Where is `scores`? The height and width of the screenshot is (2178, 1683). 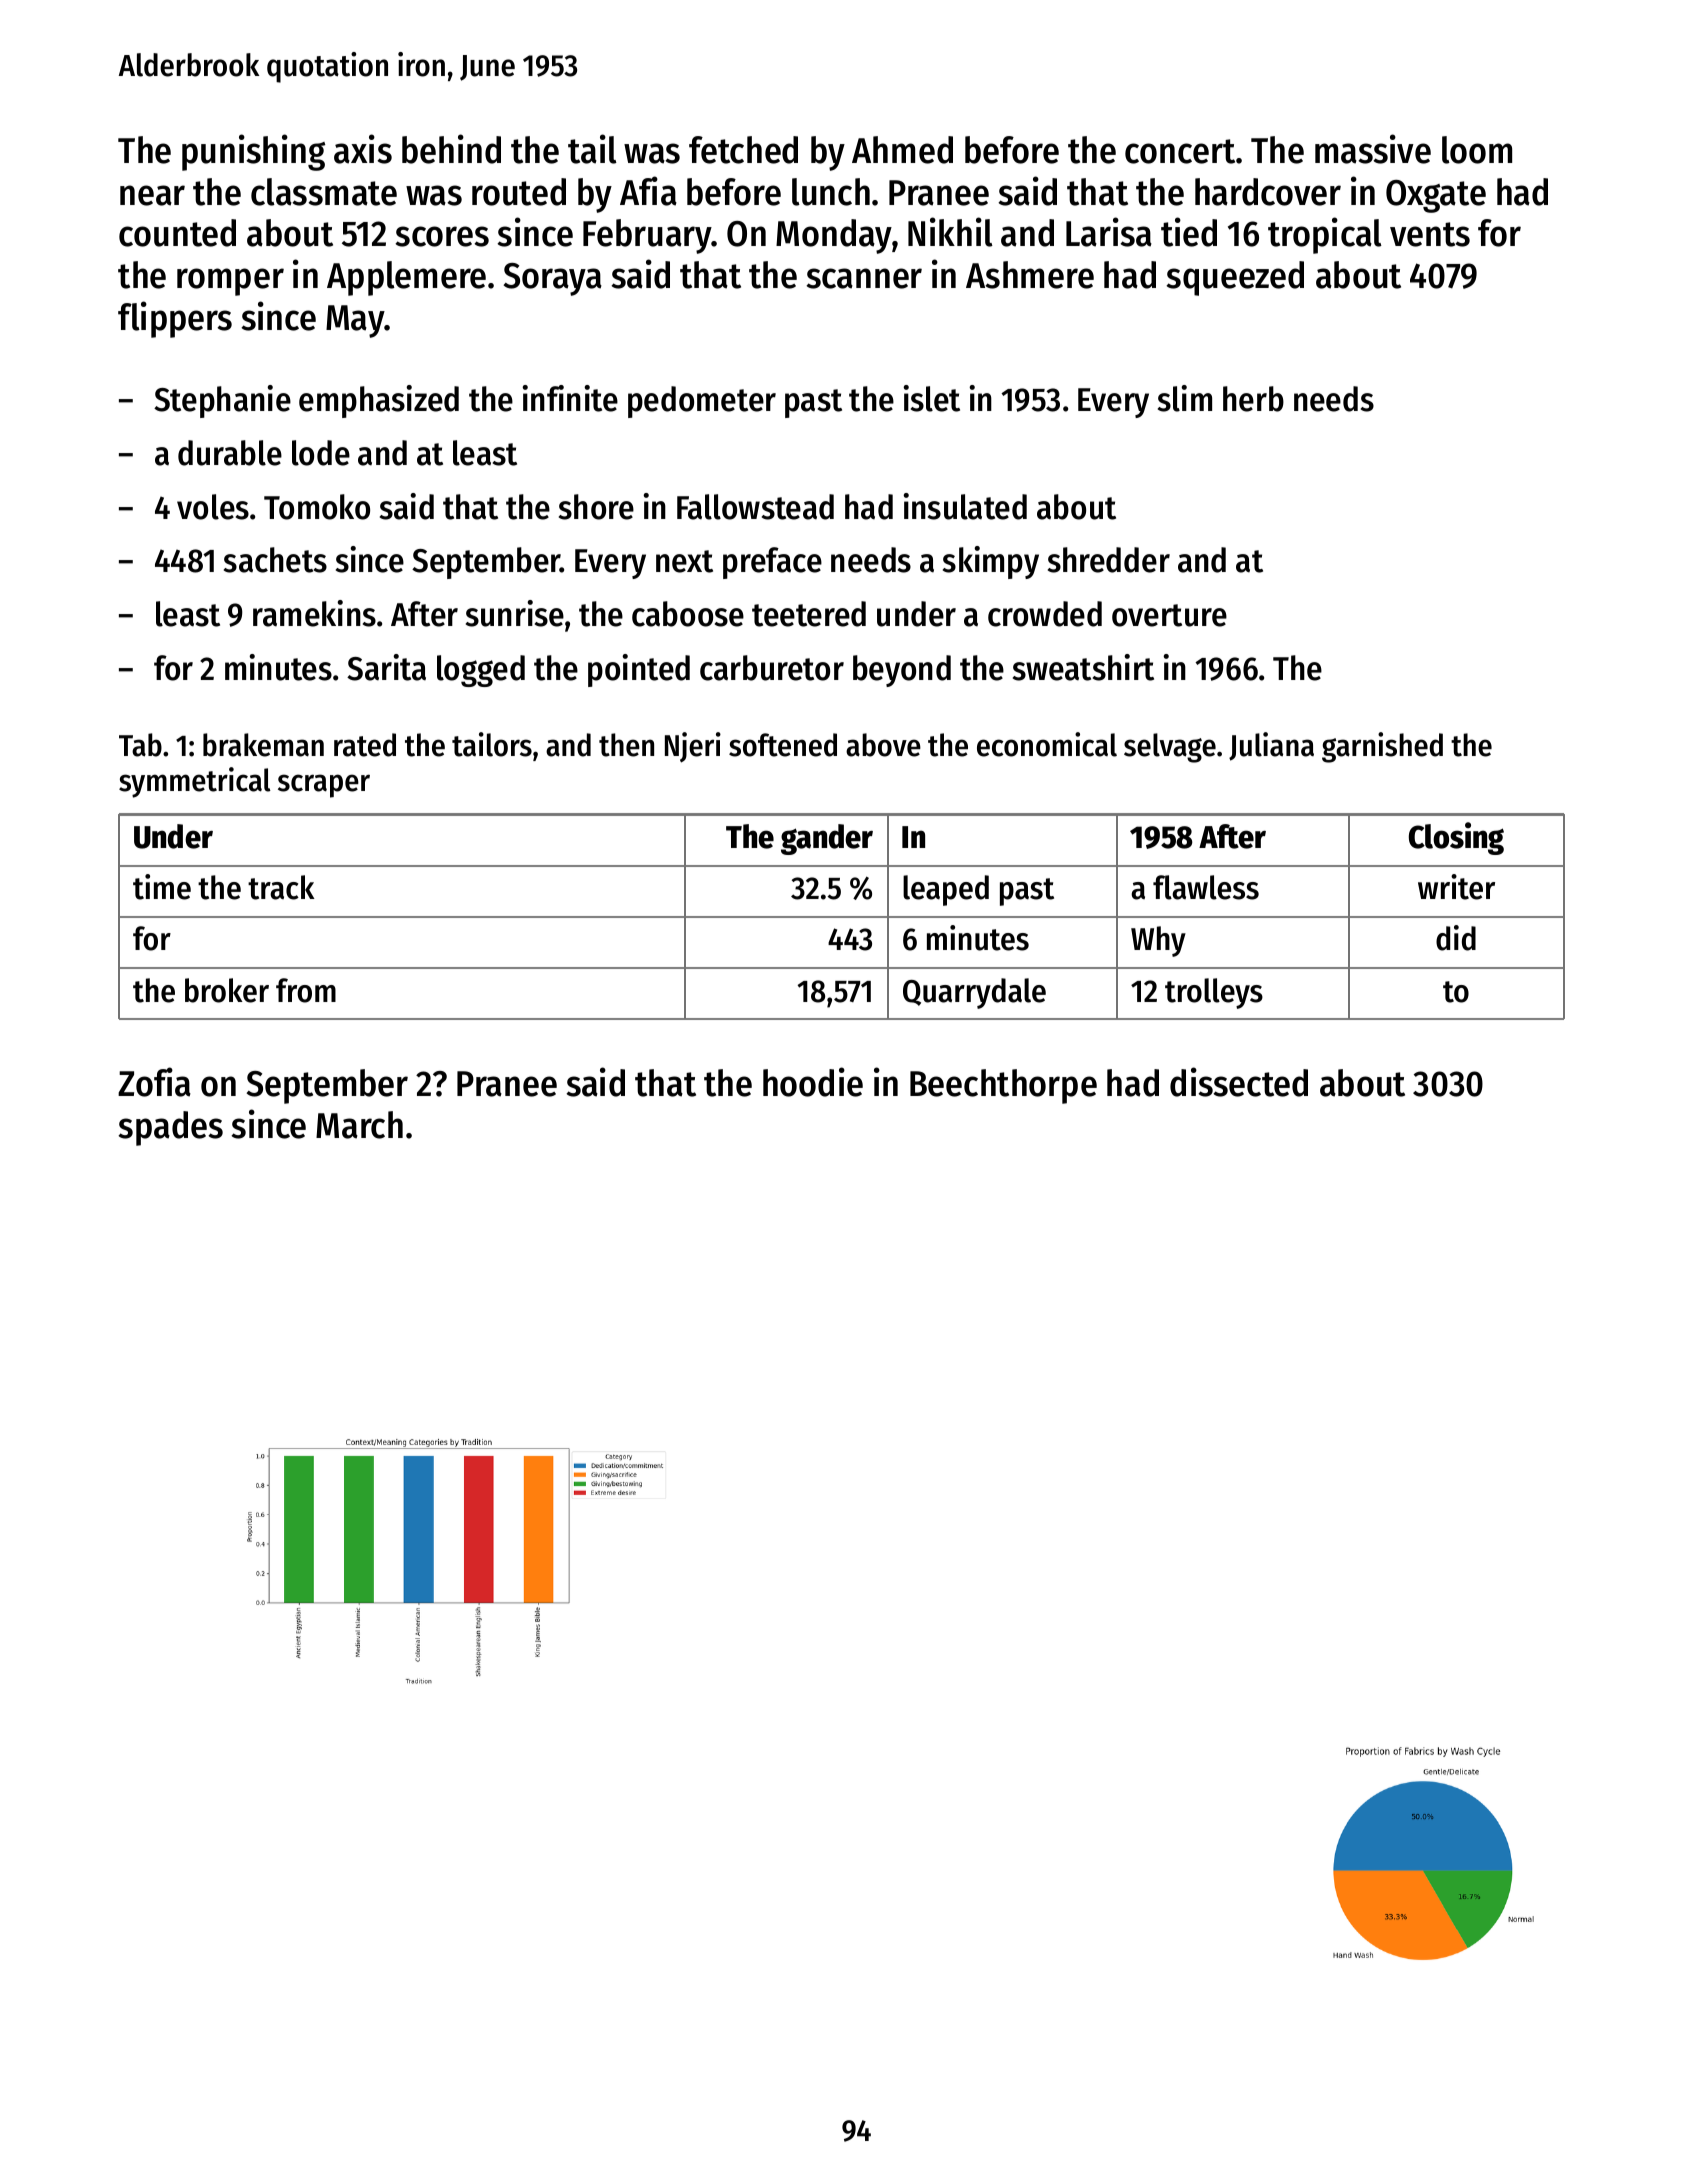 scores is located at coordinates (442, 236).
